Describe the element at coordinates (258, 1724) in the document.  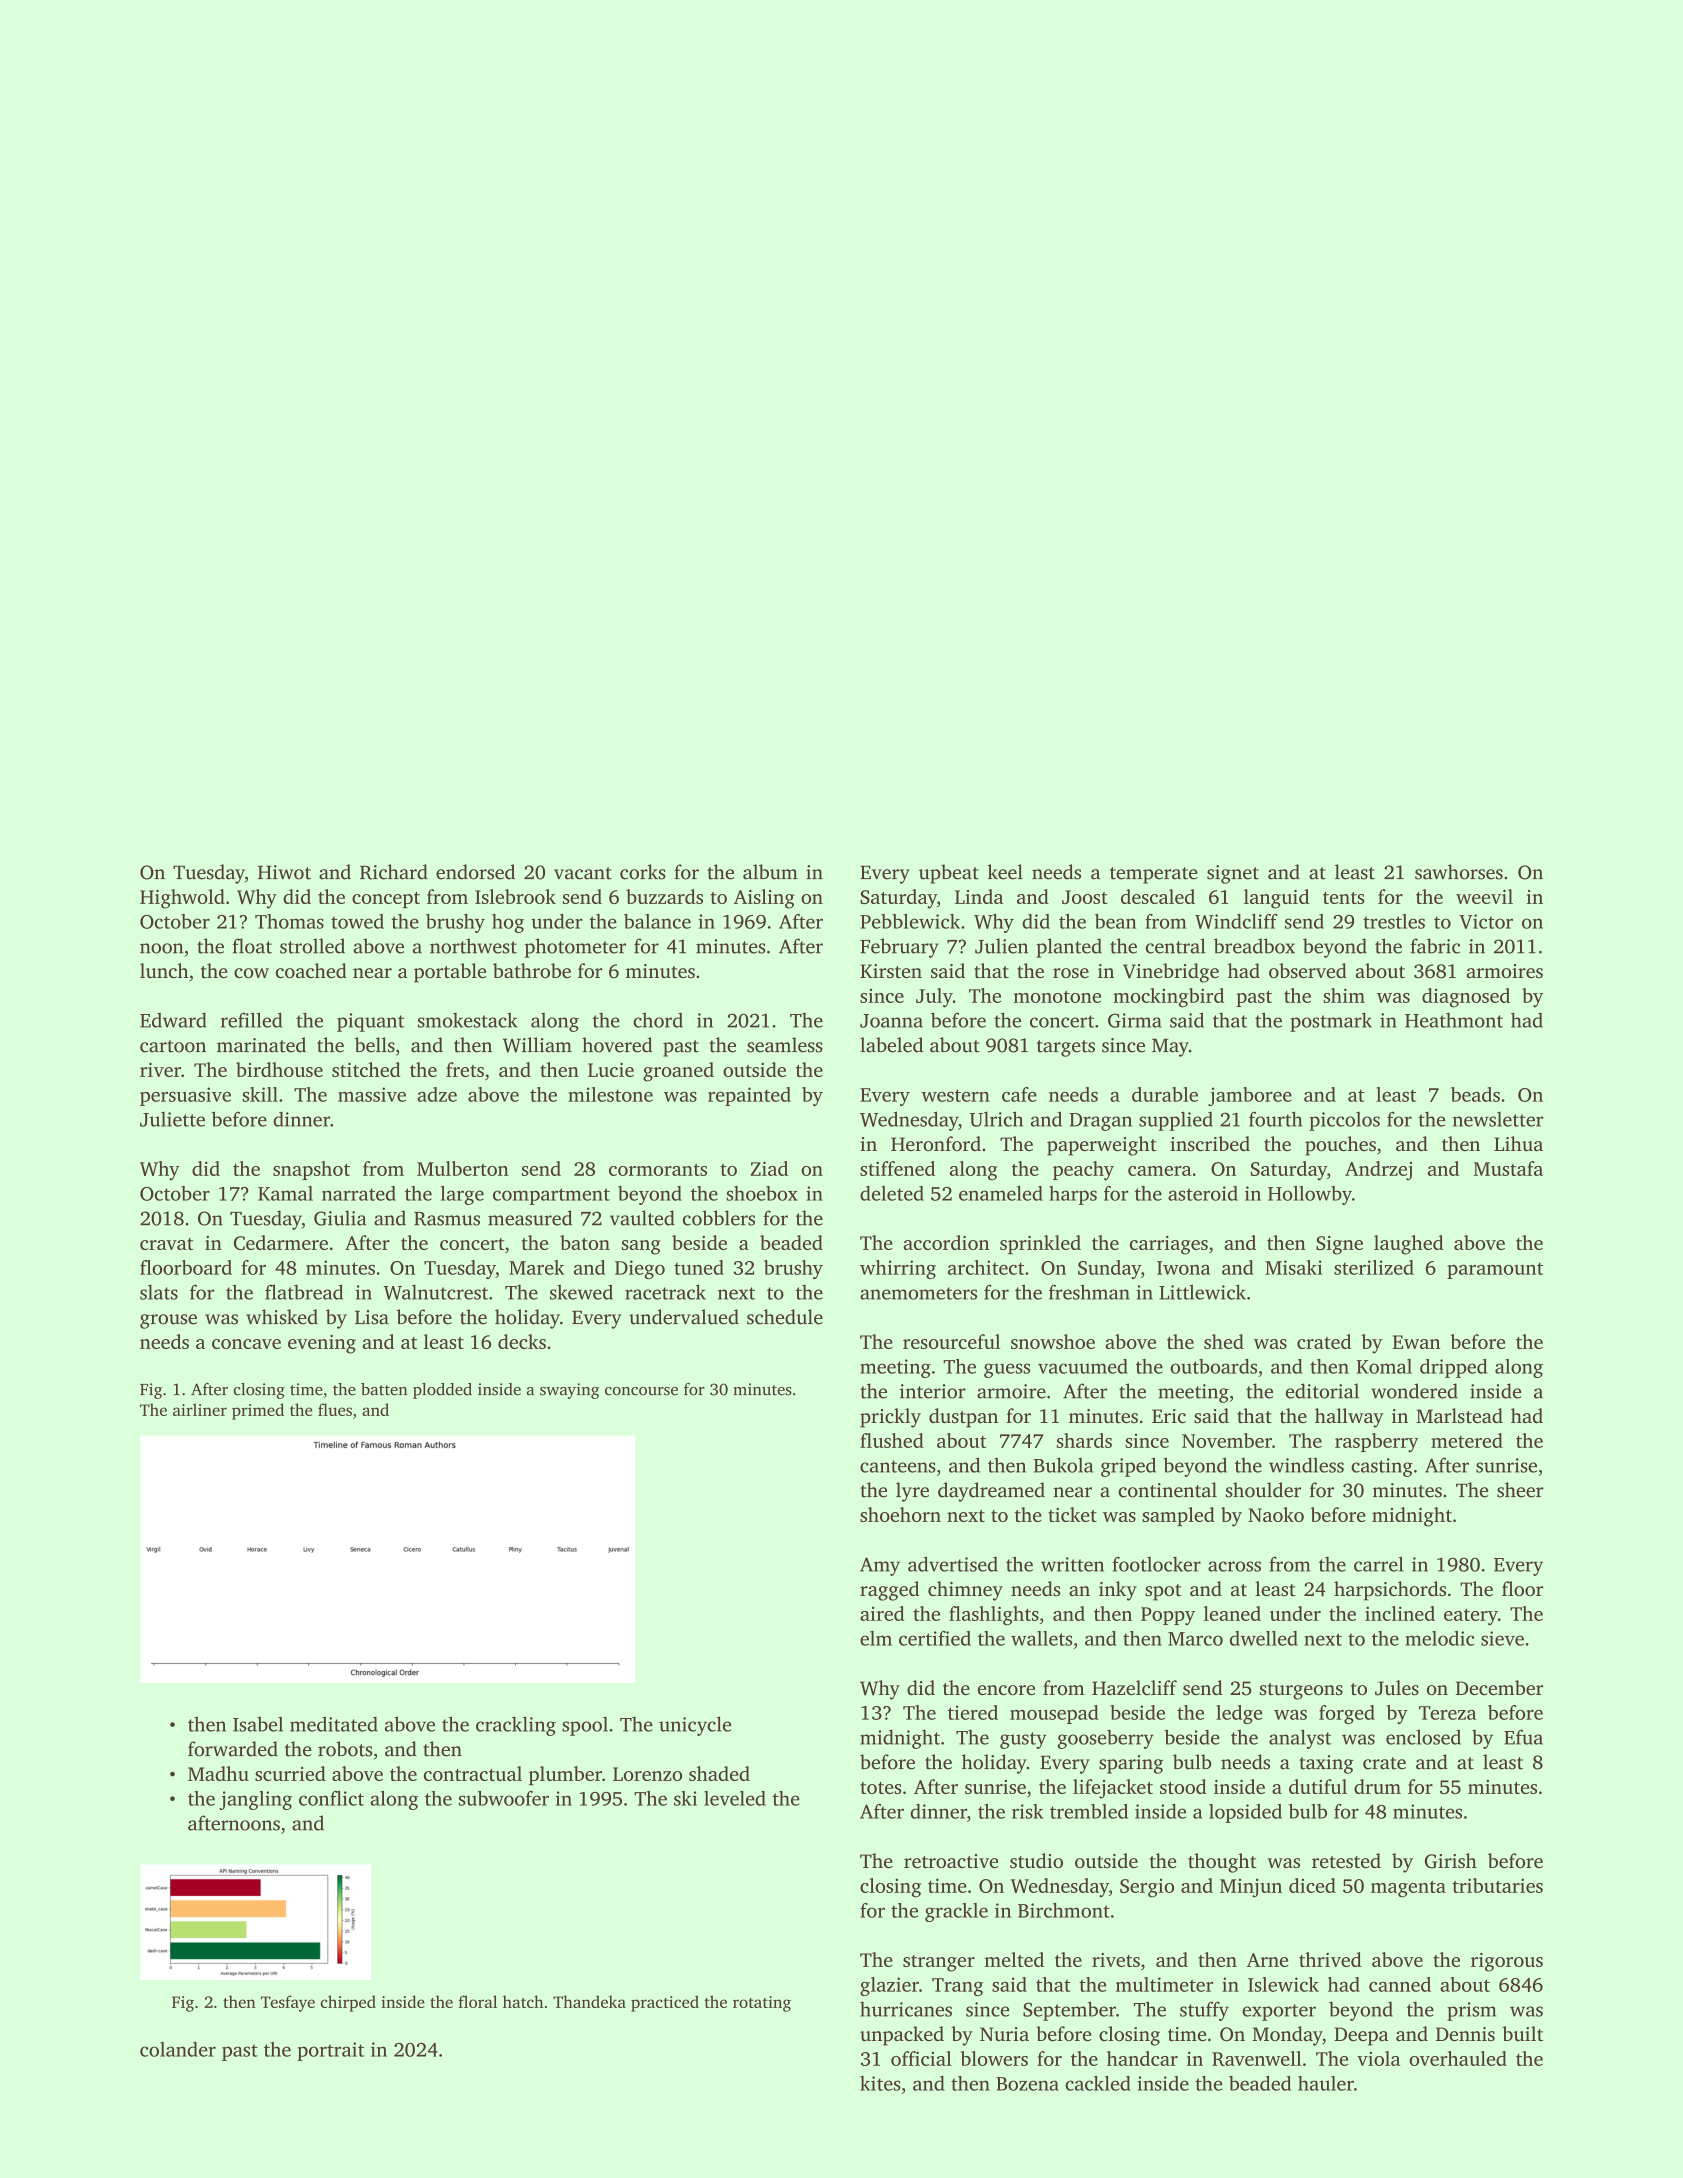
I see `Isabel` at that location.
